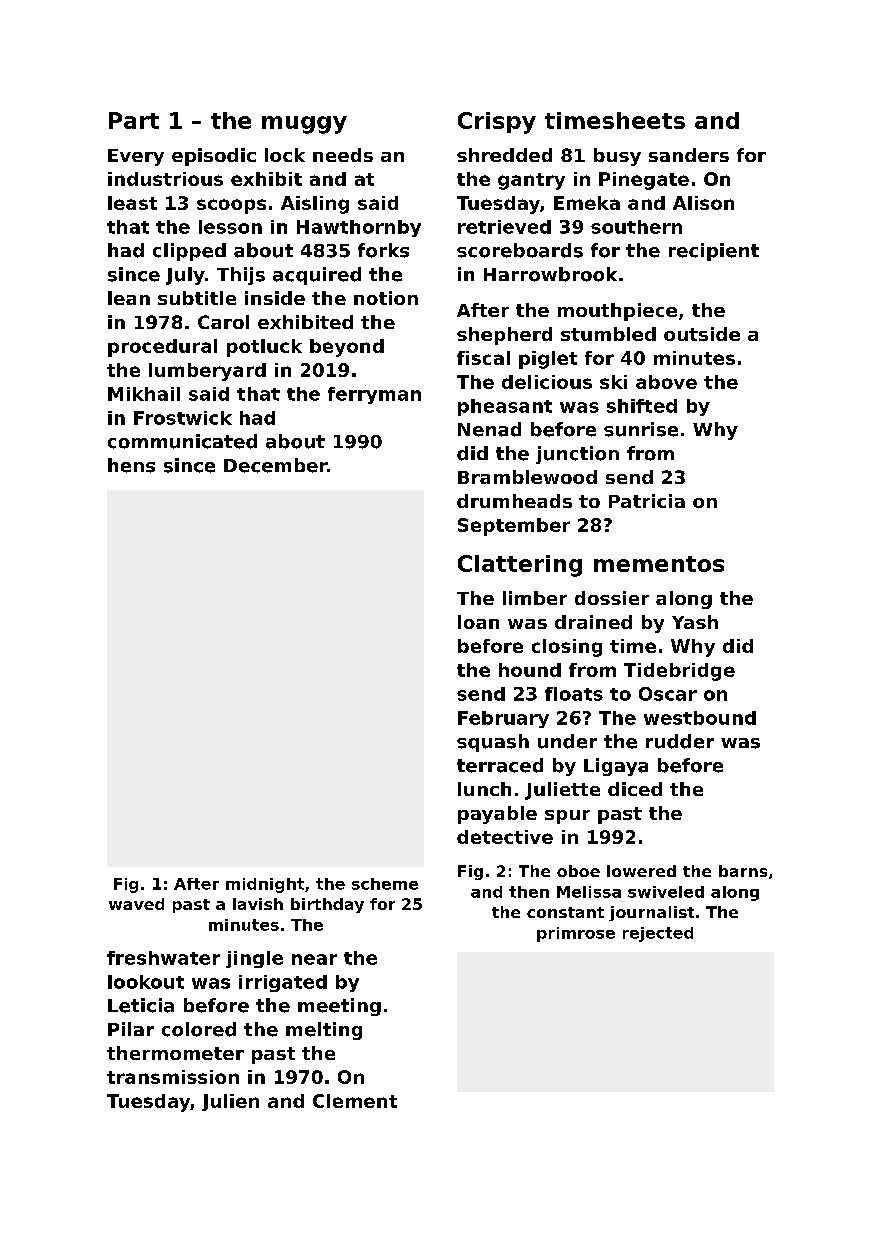 This screenshot has width=881, height=1249. I want to click on loan, so click(478, 622).
